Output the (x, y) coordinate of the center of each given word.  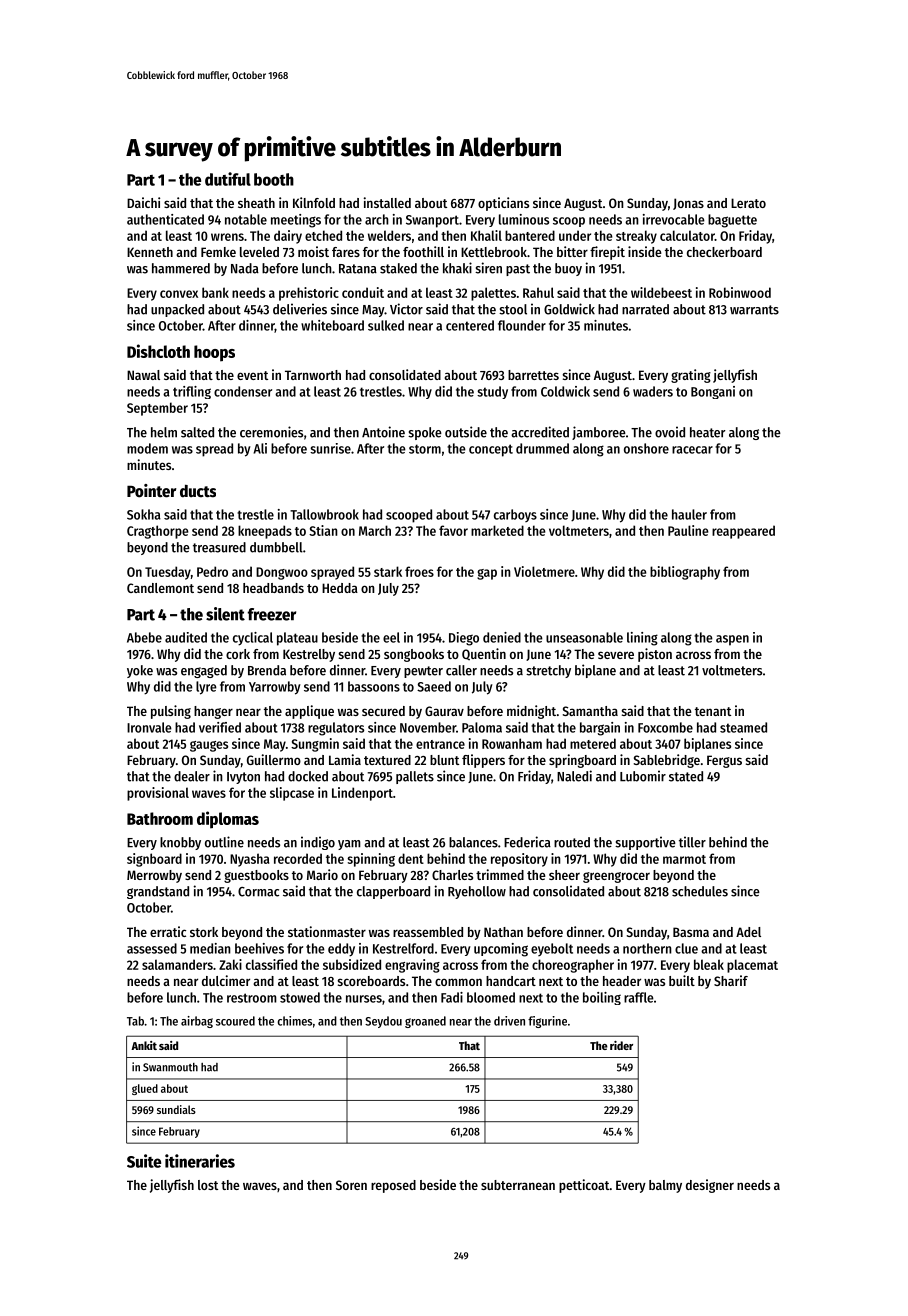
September (157, 409)
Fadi (452, 997)
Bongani (713, 392)
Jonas (688, 204)
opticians (503, 204)
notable (246, 219)
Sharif (731, 980)
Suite (144, 1161)
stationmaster (327, 931)
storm (425, 449)
